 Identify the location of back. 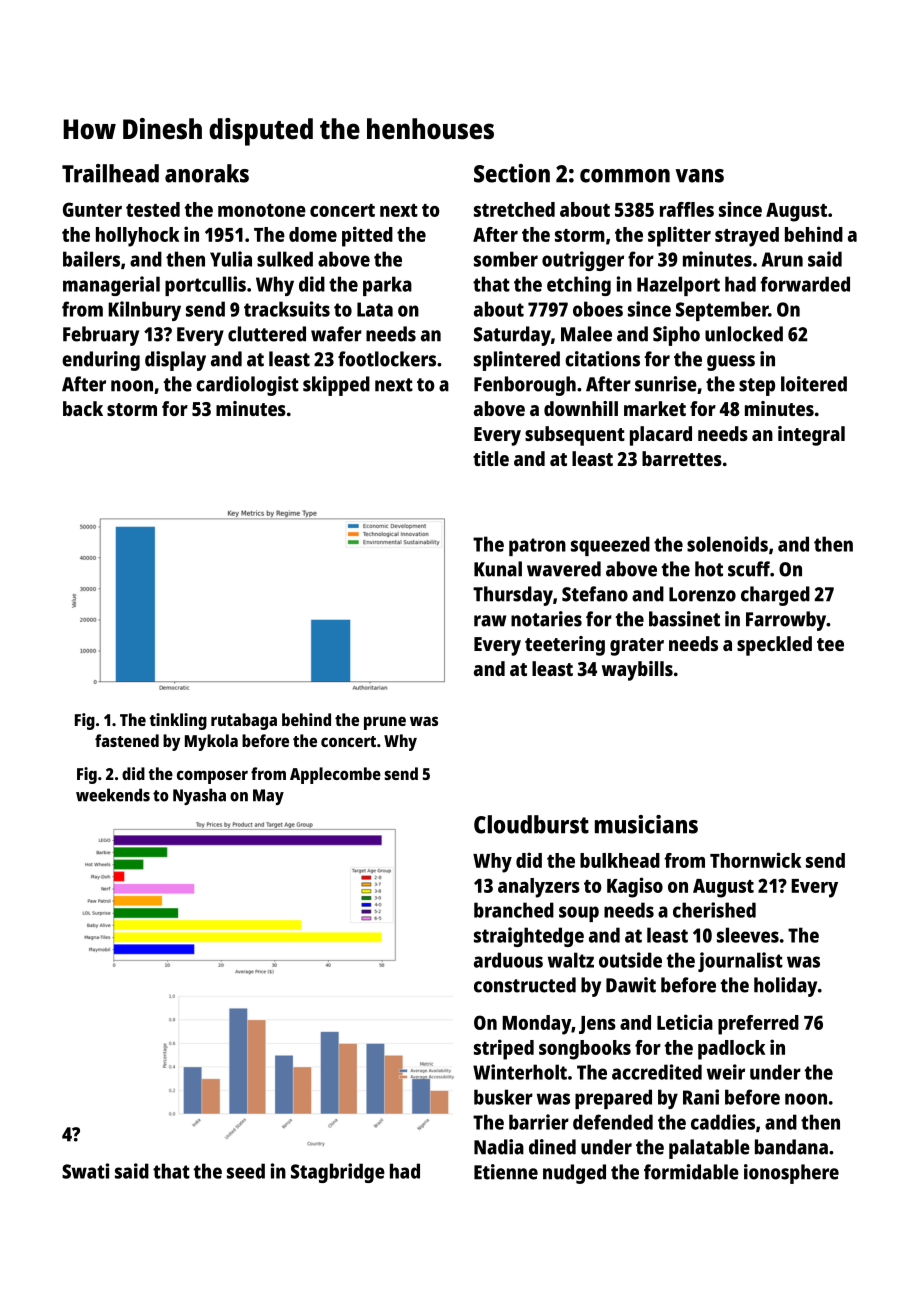
(83, 408).
